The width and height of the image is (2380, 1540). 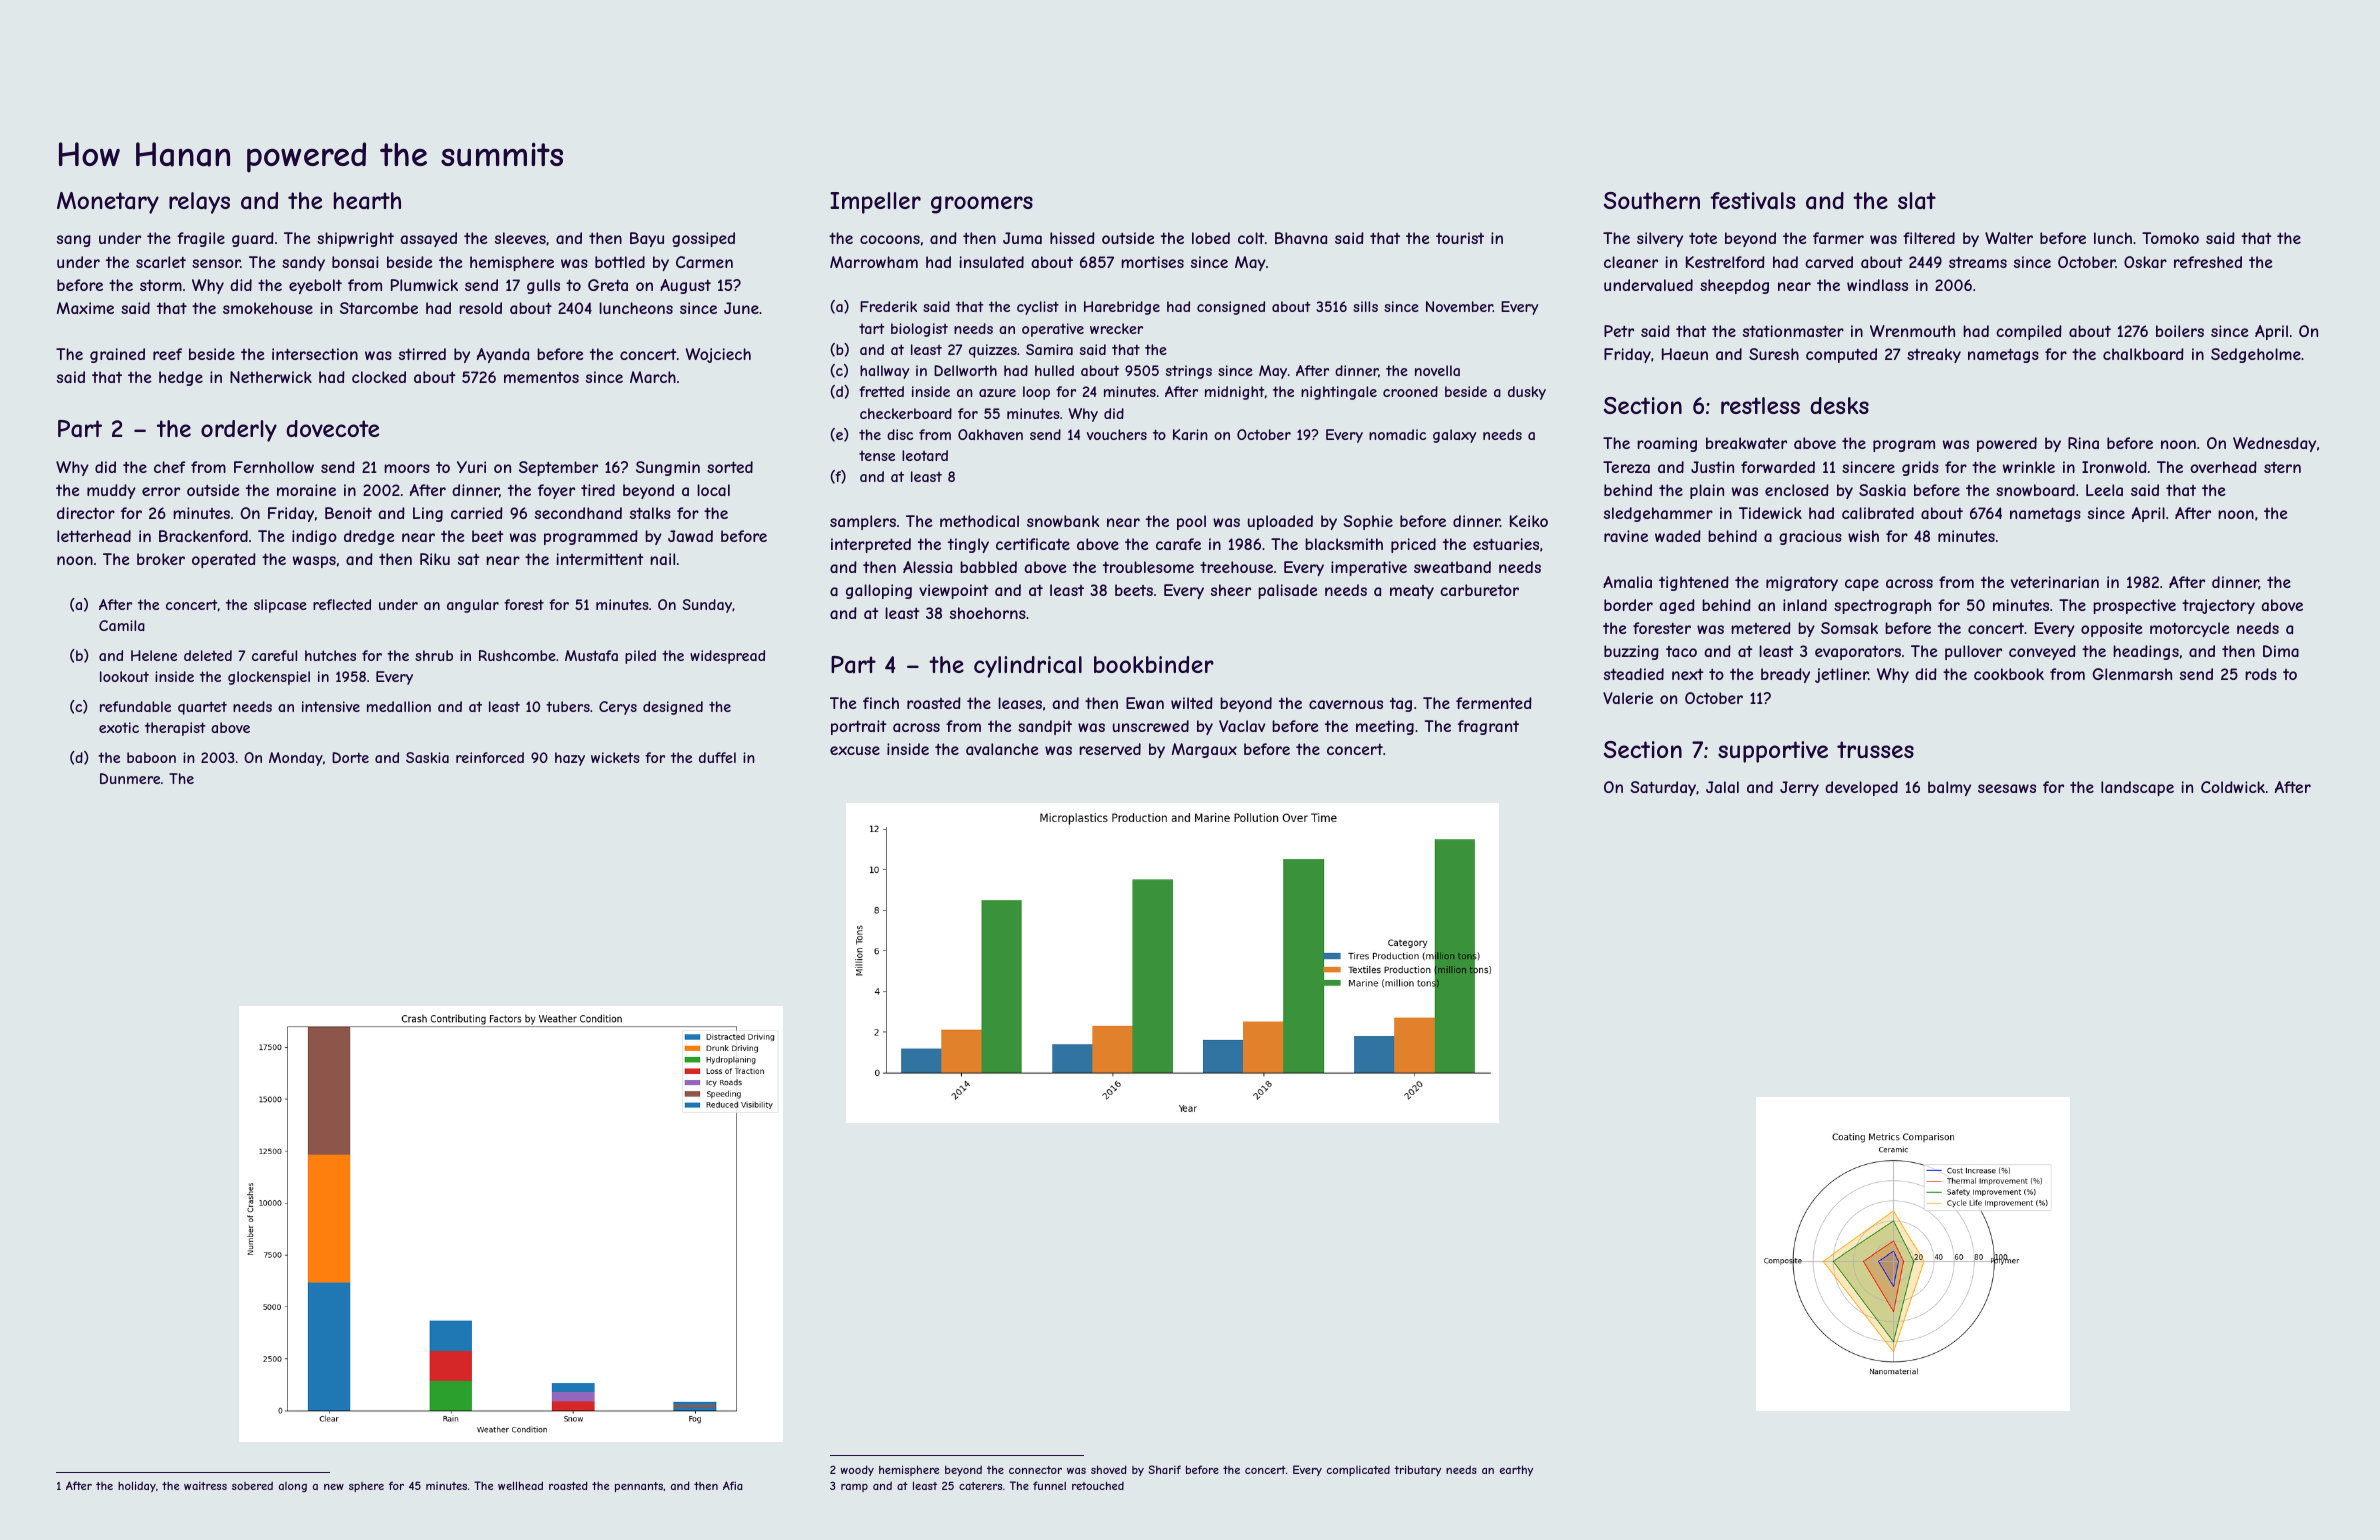 I want to click on Sharif, so click(x=1164, y=1469).
